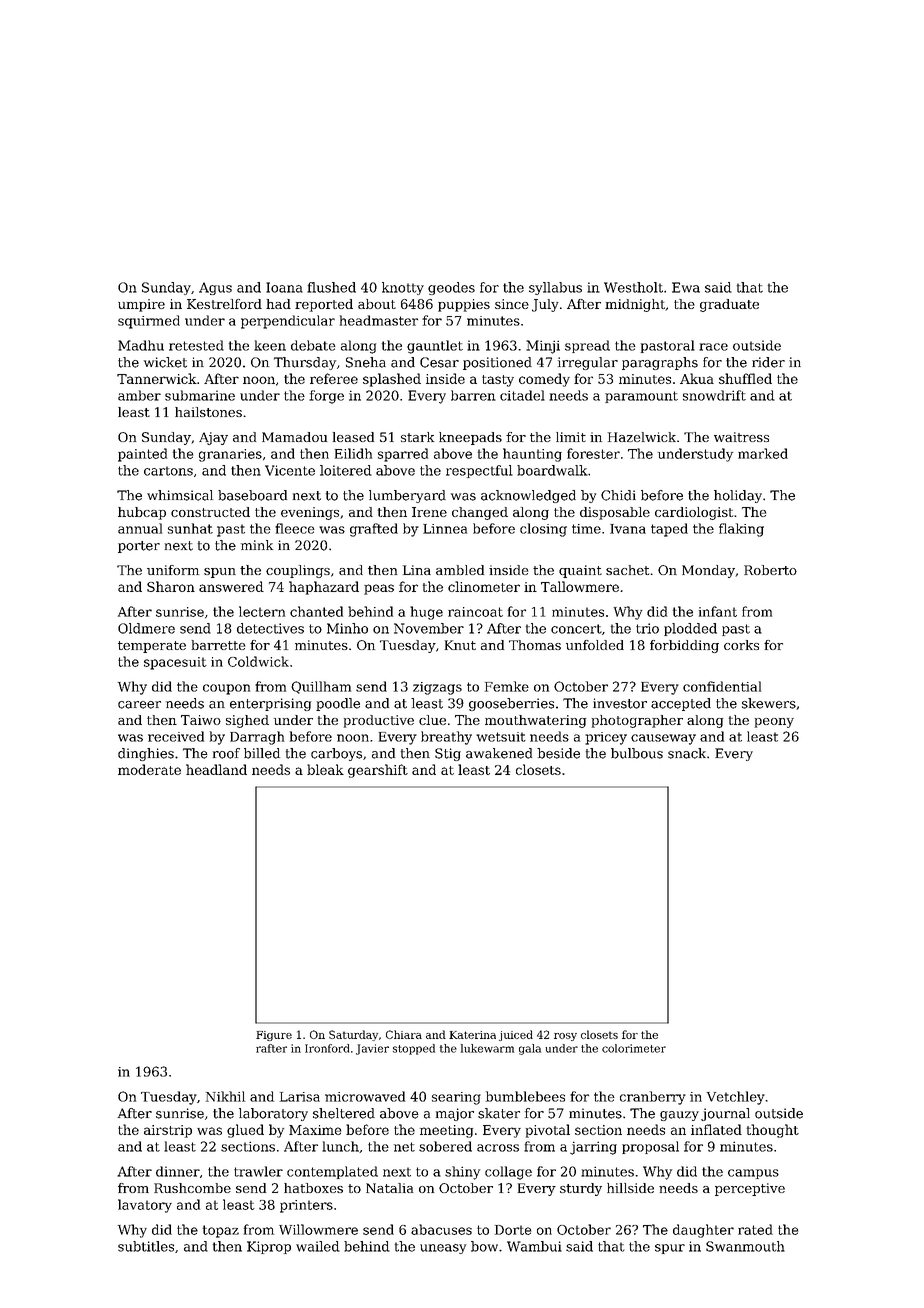 The height and width of the screenshot is (1308, 924). Describe the element at coordinates (687, 753) in the screenshot. I see `snack` at that location.
